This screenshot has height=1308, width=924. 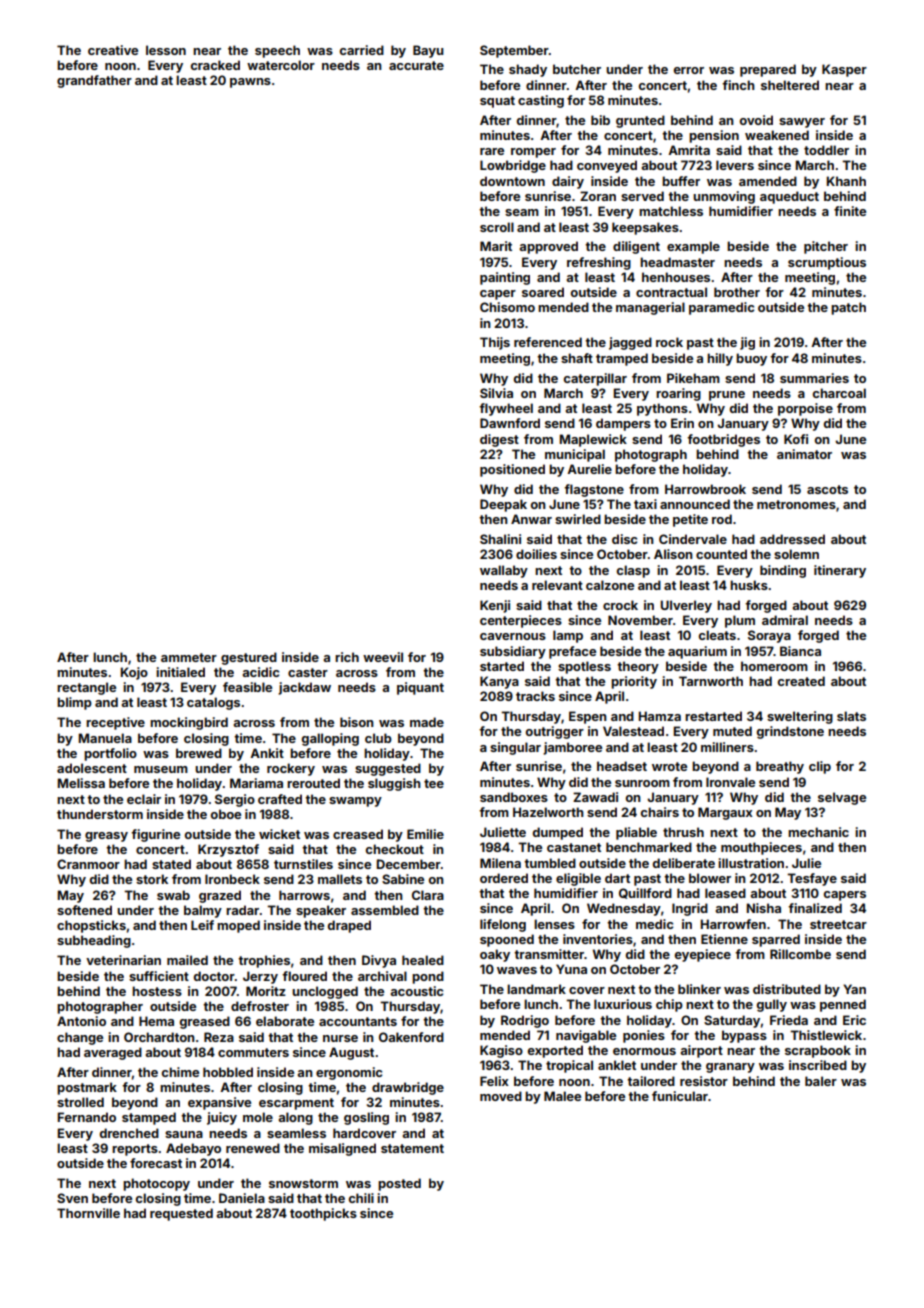 I want to click on posted, so click(x=399, y=1184).
